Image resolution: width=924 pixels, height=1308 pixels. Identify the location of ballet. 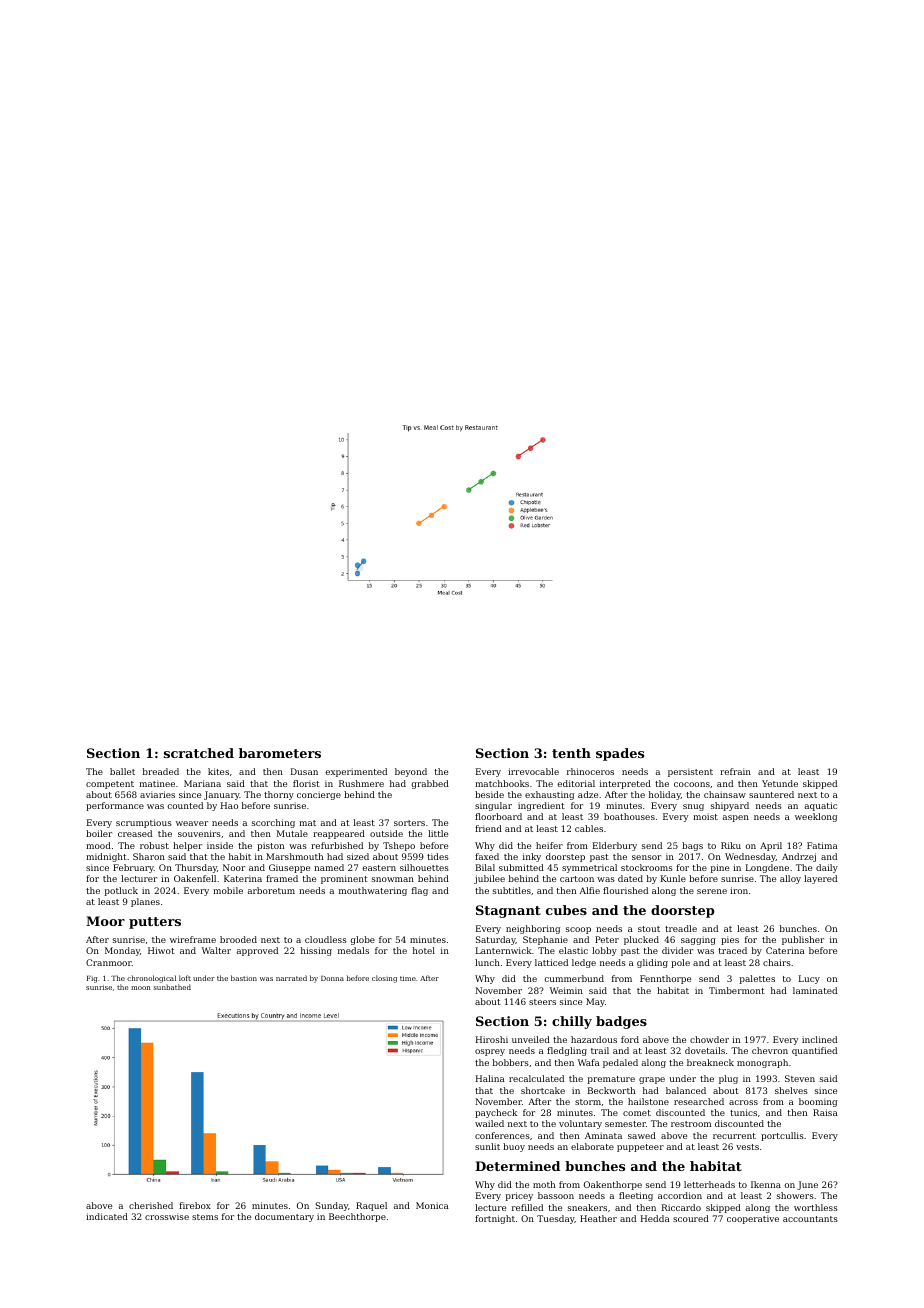
(122, 771).
